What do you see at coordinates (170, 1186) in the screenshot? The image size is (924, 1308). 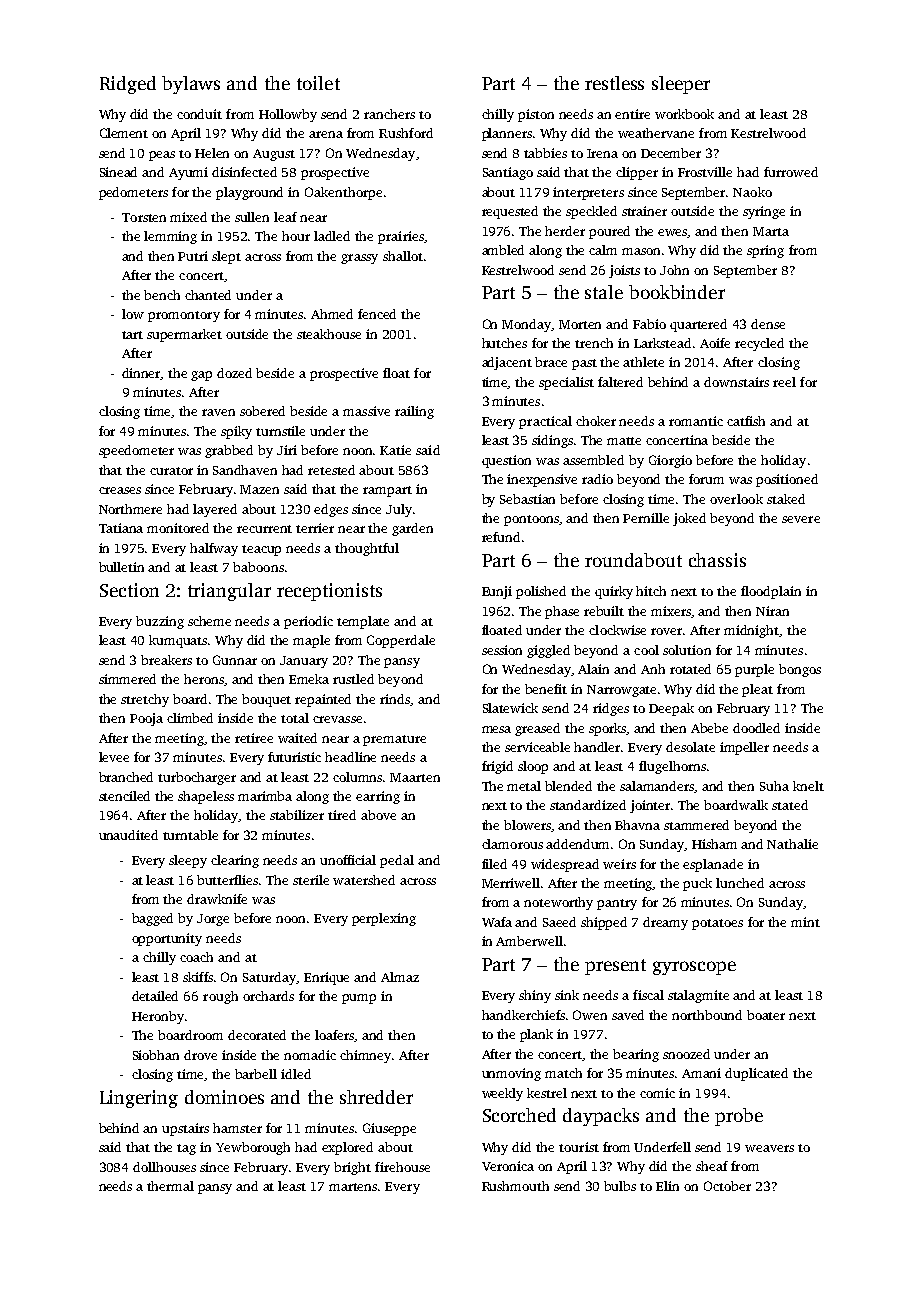 I see `thermal` at bounding box center [170, 1186].
